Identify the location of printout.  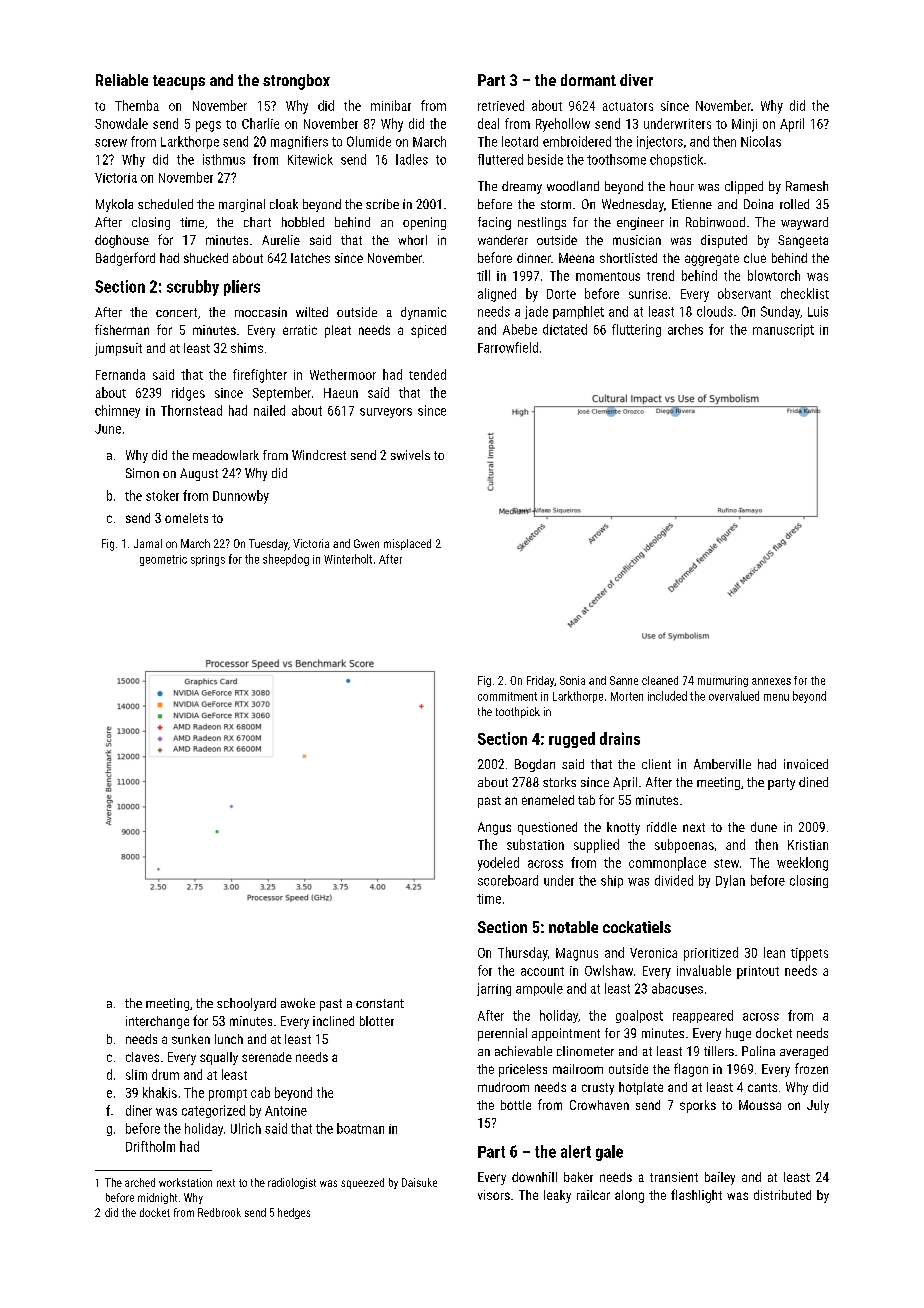
(758, 972).
